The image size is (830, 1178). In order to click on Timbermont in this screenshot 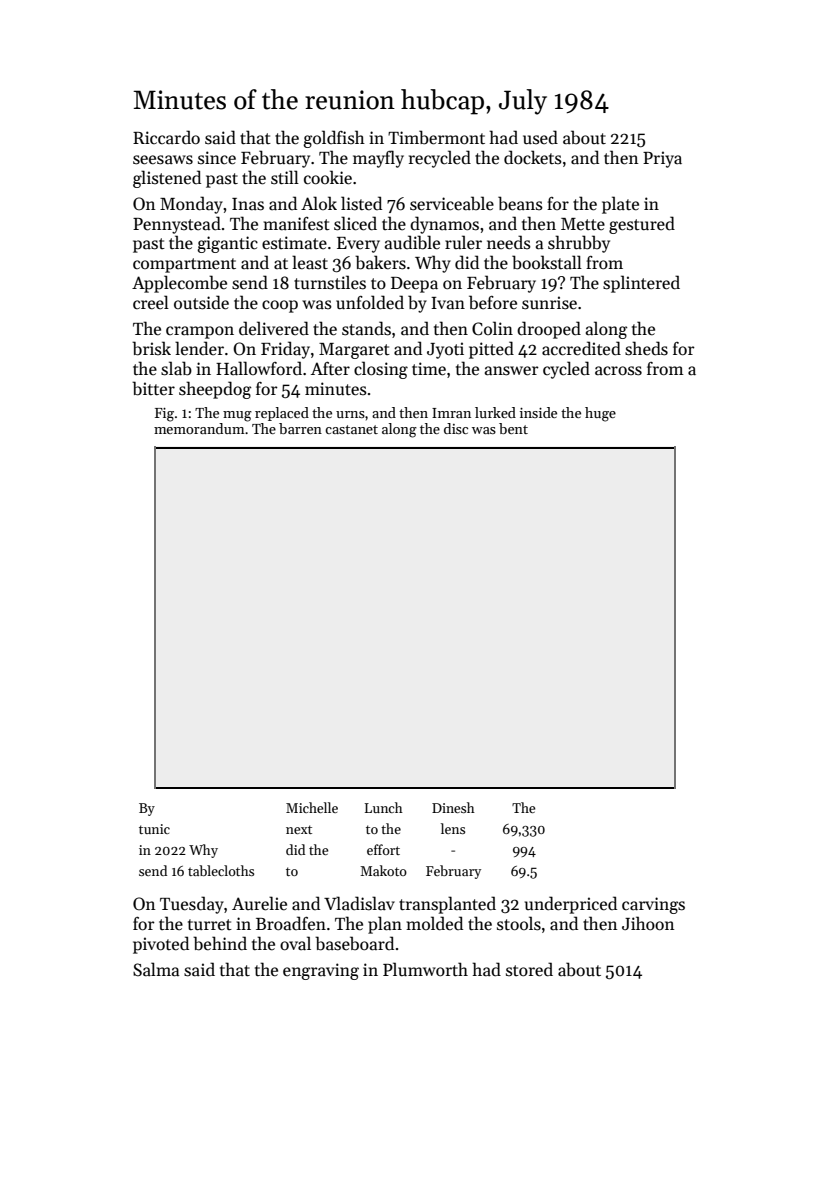, I will do `click(436, 137)`.
